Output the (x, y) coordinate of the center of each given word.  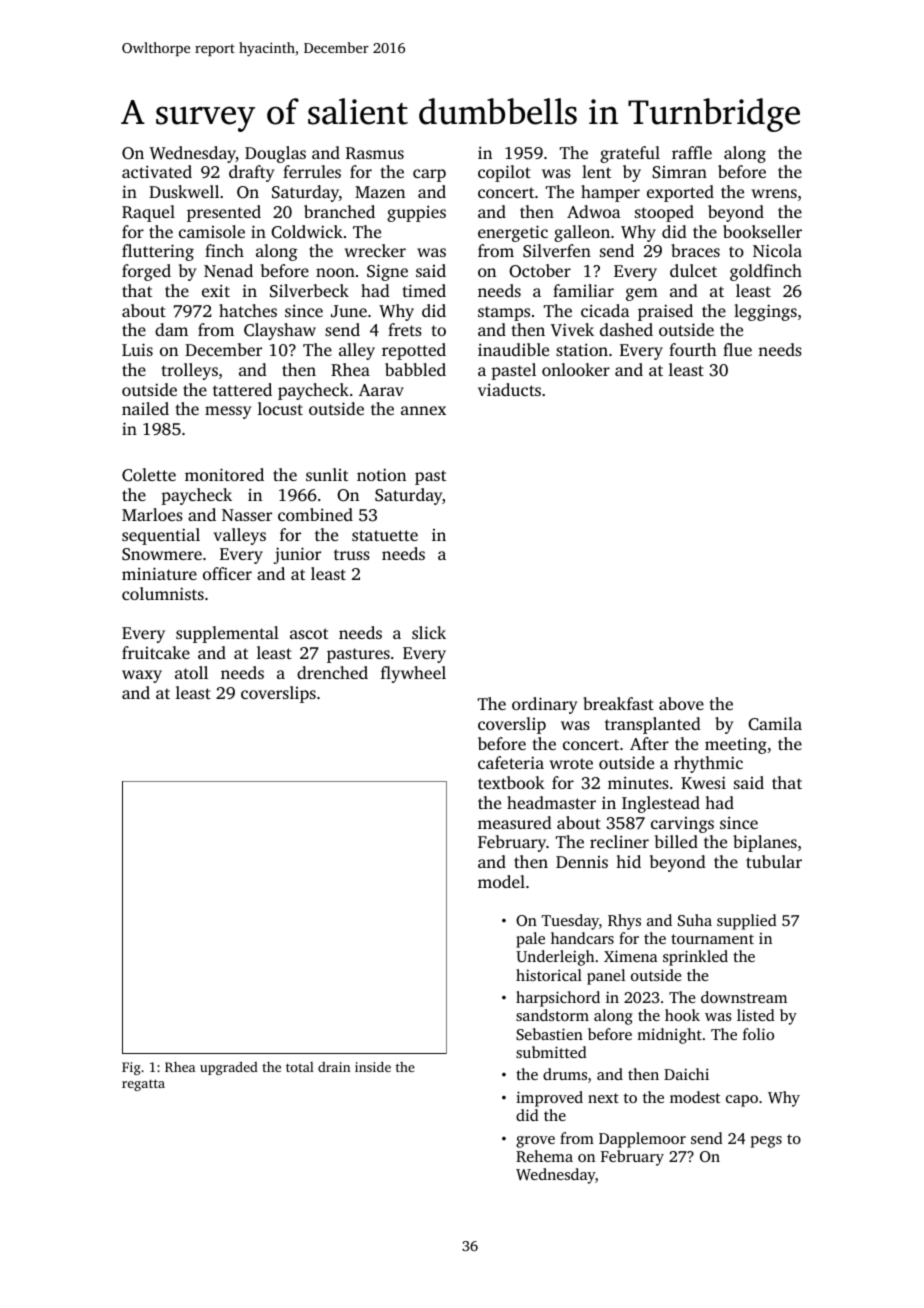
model (501, 881)
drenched (332, 672)
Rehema (544, 1156)
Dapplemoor (642, 1140)
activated (157, 171)
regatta (143, 1085)
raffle (692, 152)
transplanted (653, 725)
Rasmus (375, 153)
